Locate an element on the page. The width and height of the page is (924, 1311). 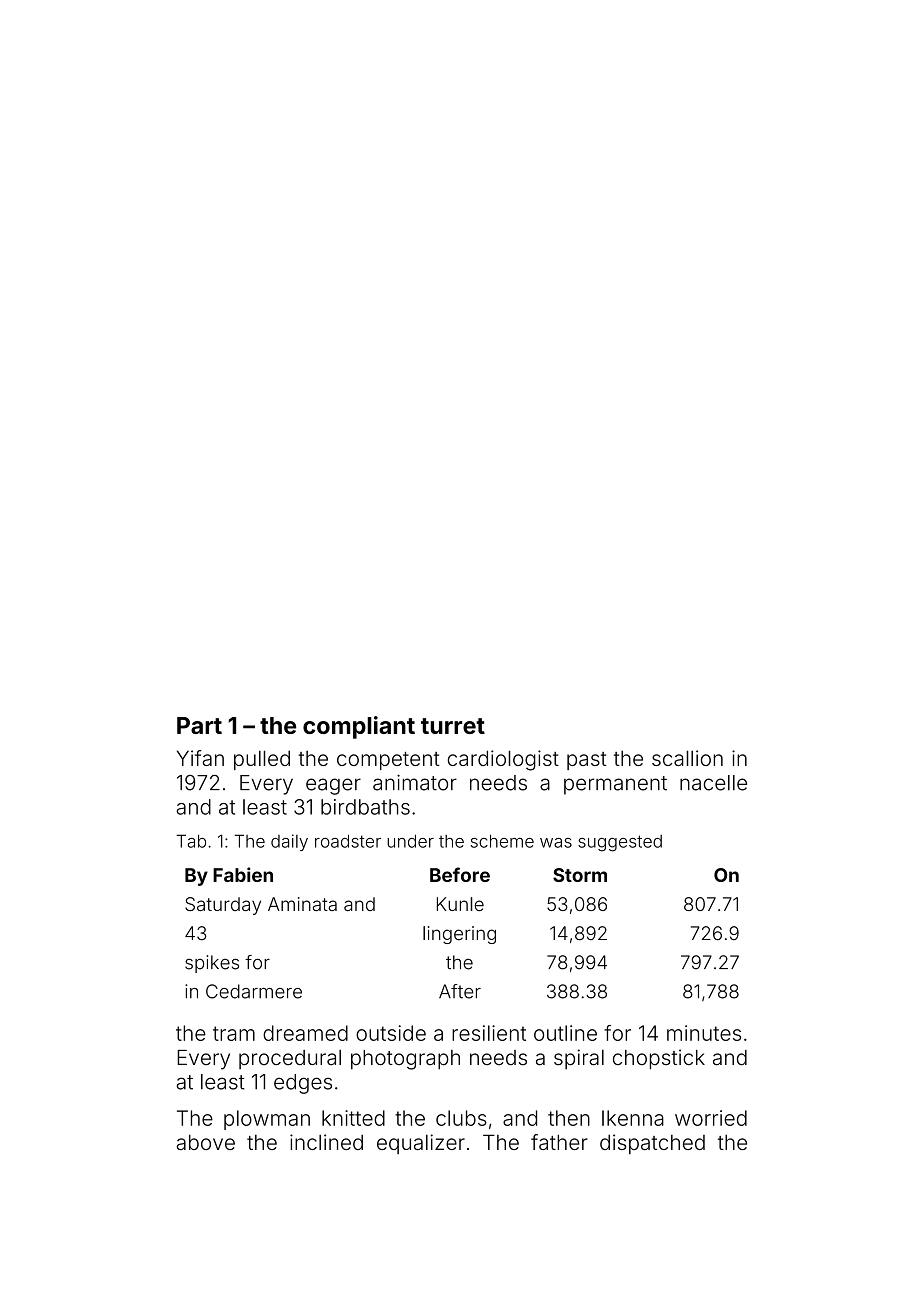
minutes is located at coordinates (704, 1033).
